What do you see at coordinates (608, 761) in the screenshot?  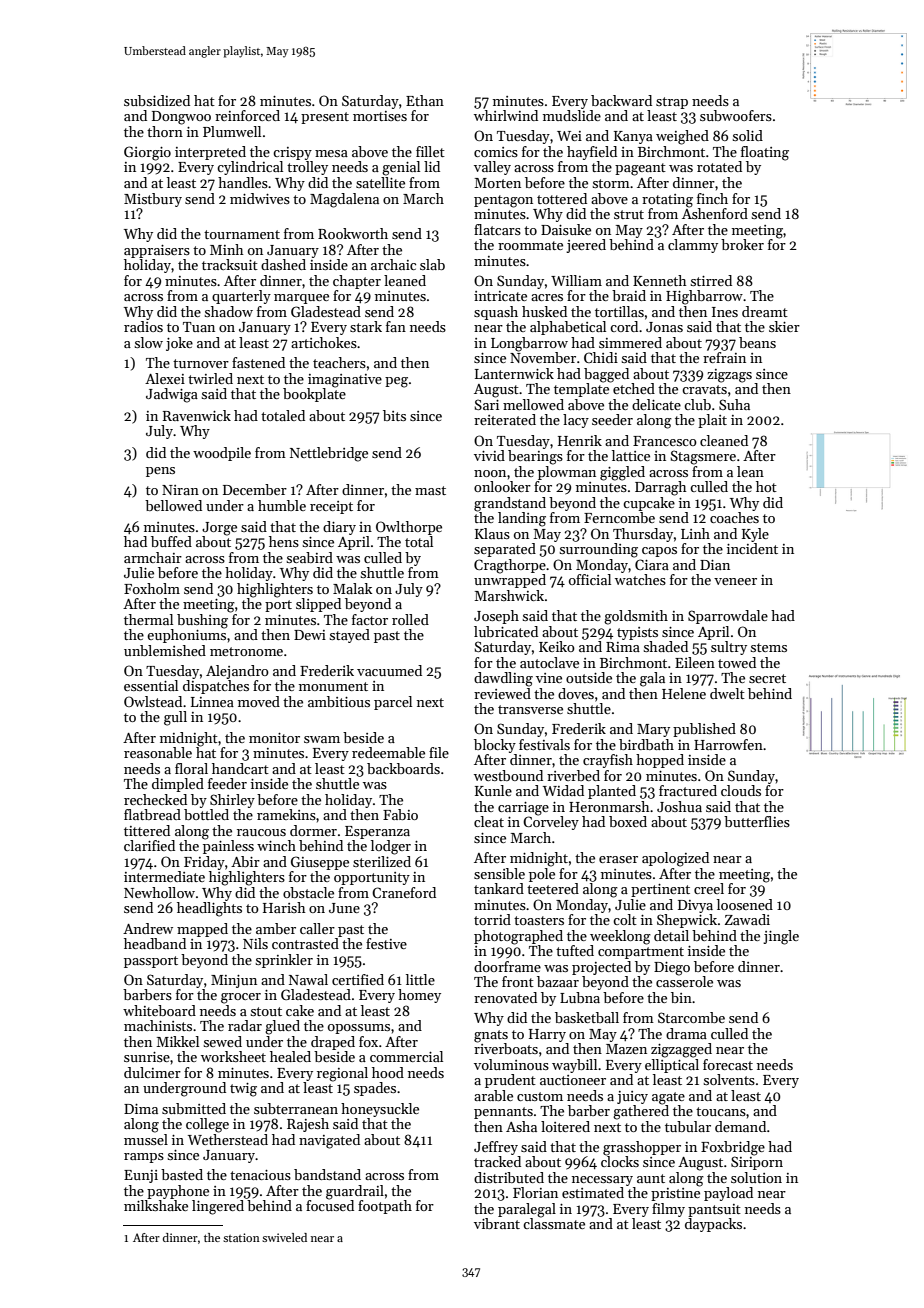 I see `crayfish` at bounding box center [608, 761].
